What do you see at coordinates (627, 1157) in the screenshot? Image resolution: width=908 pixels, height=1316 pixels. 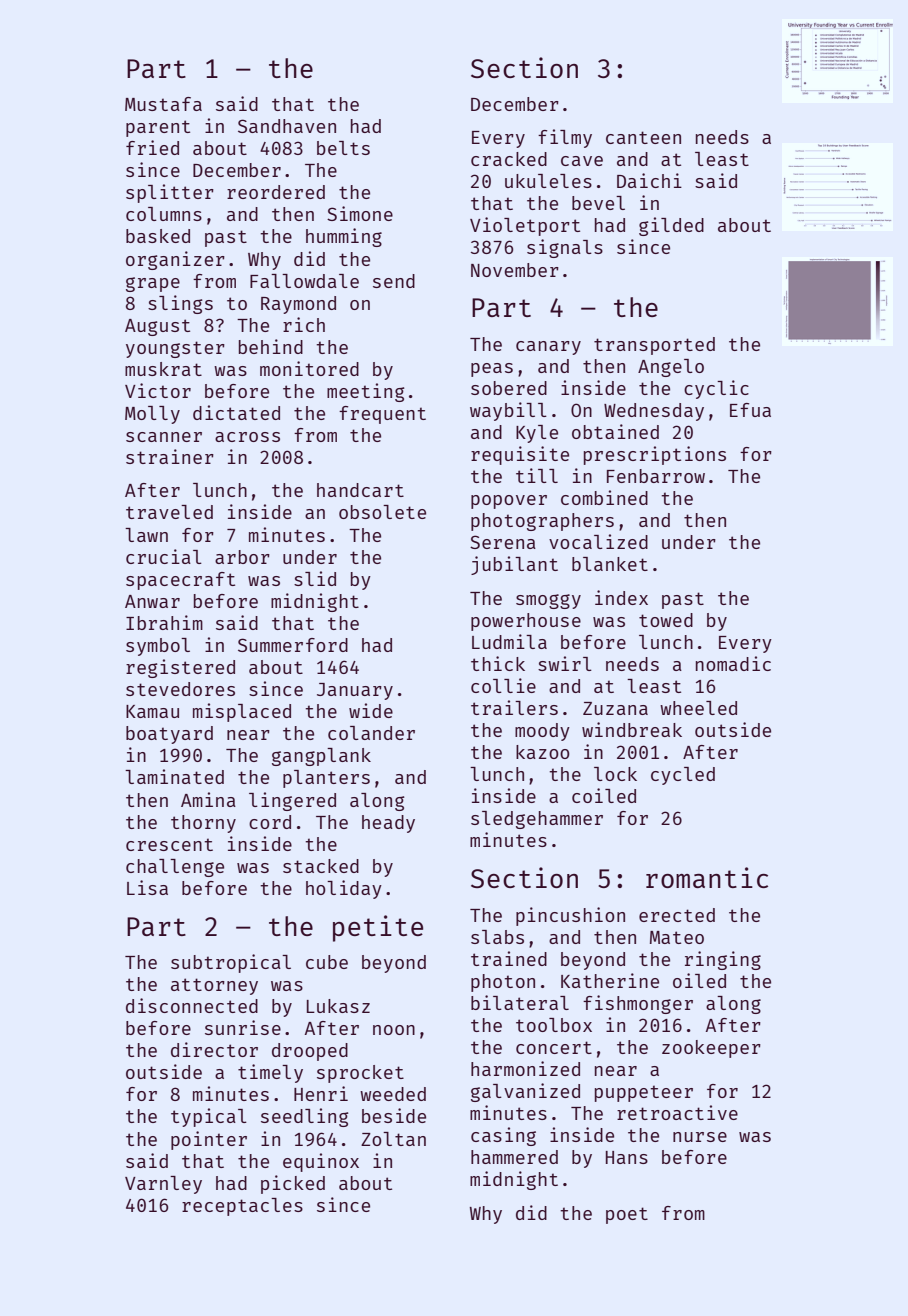 I see `Hans` at bounding box center [627, 1157].
